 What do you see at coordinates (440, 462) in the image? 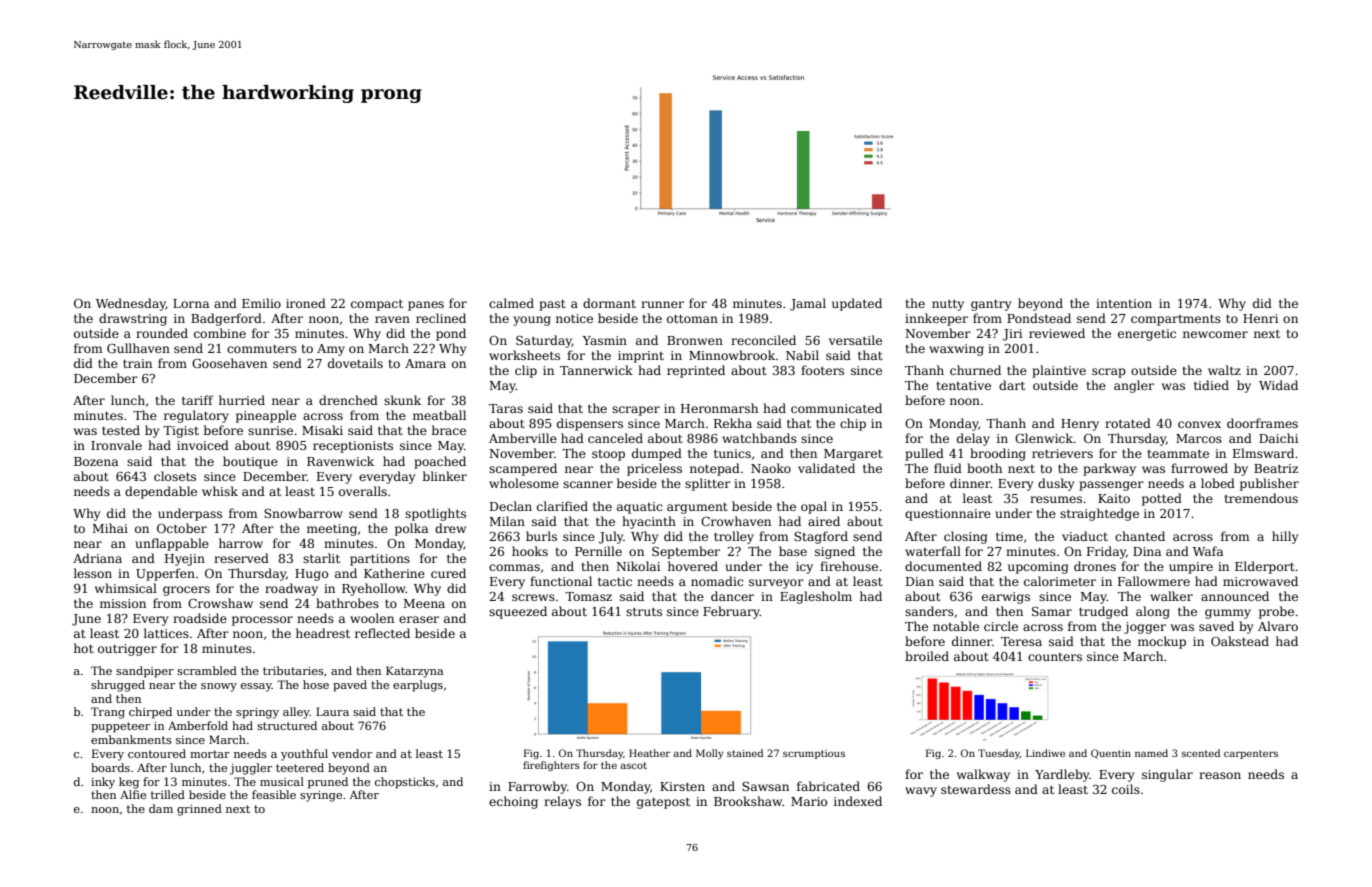
I see `poached` at bounding box center [440, 462].
